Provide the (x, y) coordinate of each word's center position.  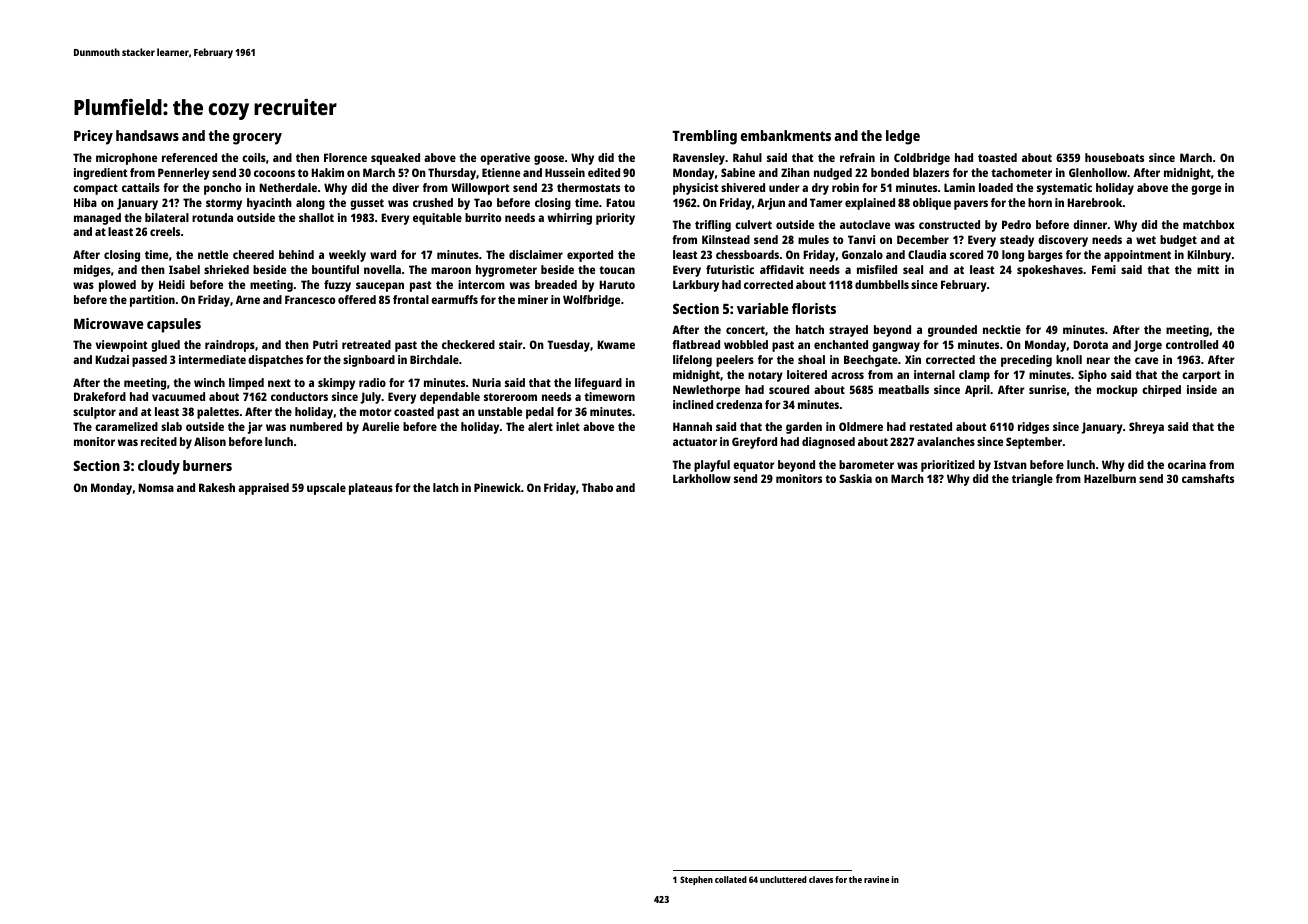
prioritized (948, 466)
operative (505, 159)
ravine (876, 879)
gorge (1206, 190)
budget (1178, 241)
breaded (556, 284)
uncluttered (783, 879)
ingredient (100, 174)
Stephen (696, 880)
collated (731, 879)
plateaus (371, 489)
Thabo (597, 487)
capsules (174, 325)
